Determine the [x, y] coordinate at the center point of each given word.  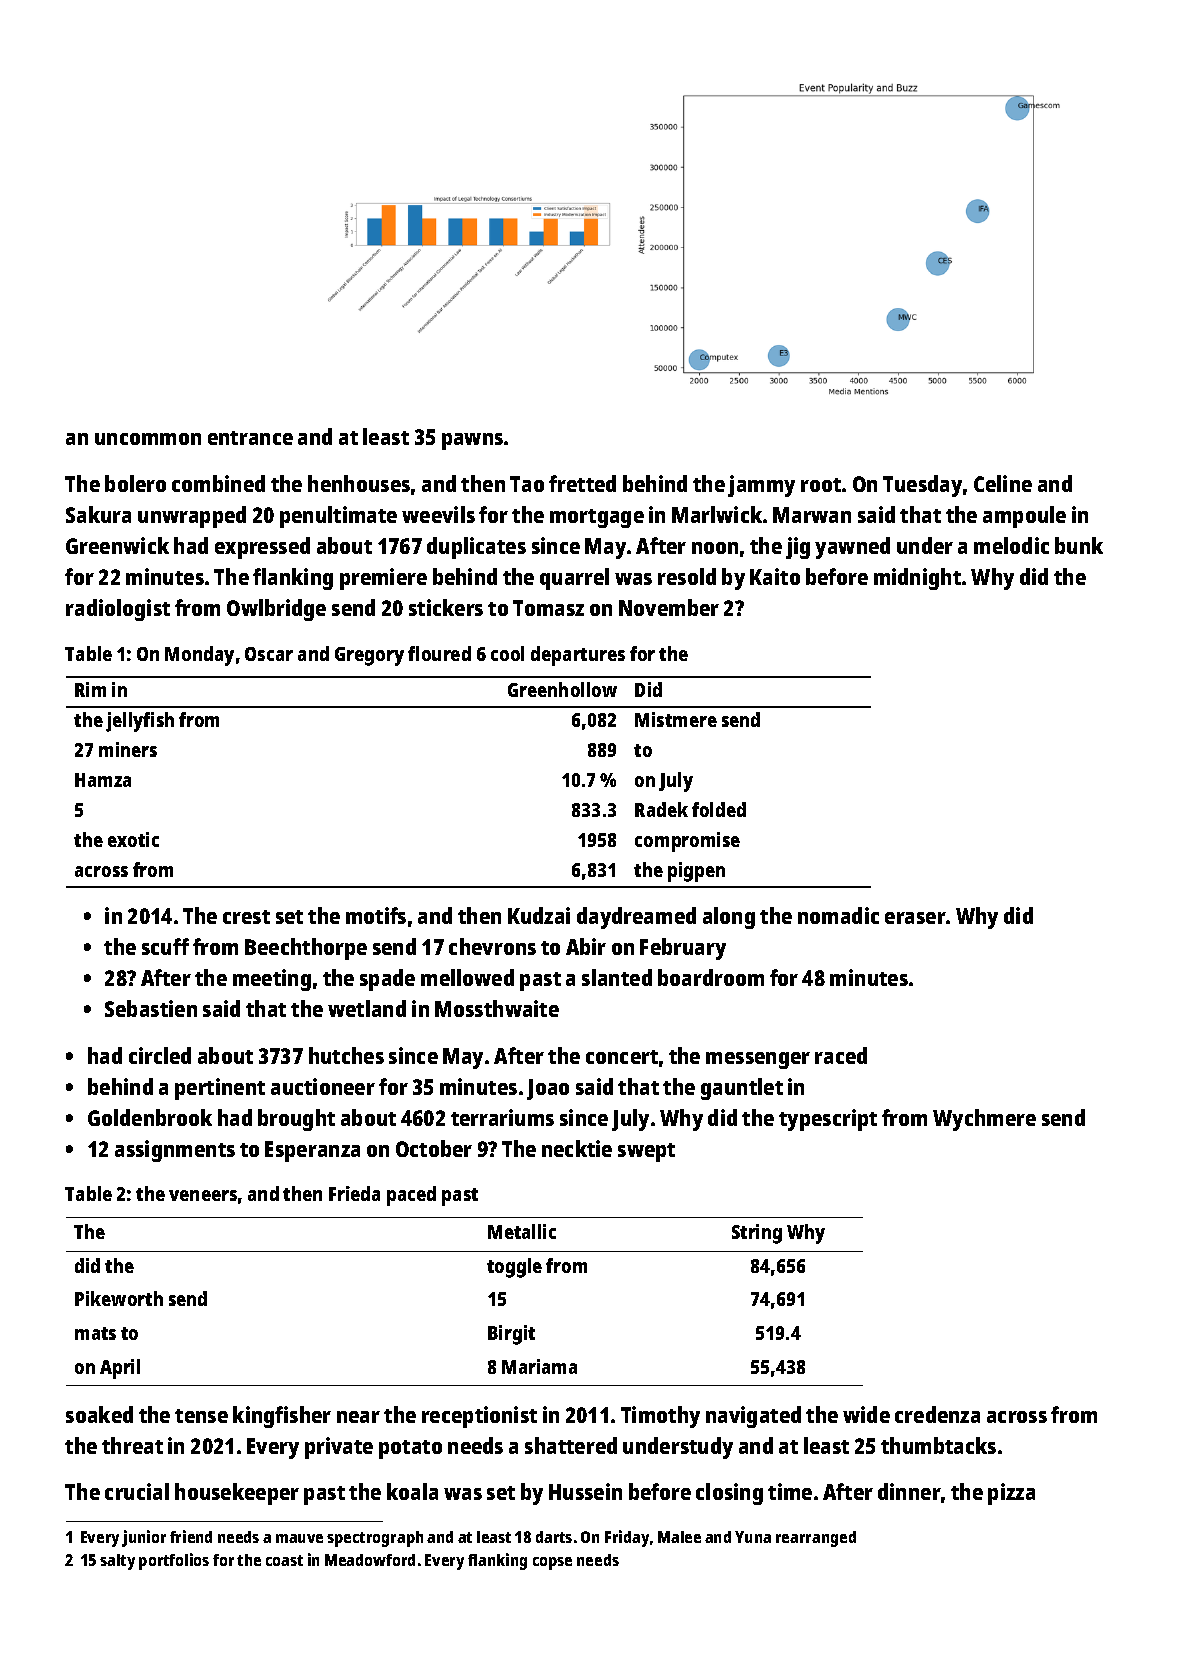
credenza [937, 1414]
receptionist [479, 1417]
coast [284, 1560]
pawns [472, 441]
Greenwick [117, 545]
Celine [1003, 483]
